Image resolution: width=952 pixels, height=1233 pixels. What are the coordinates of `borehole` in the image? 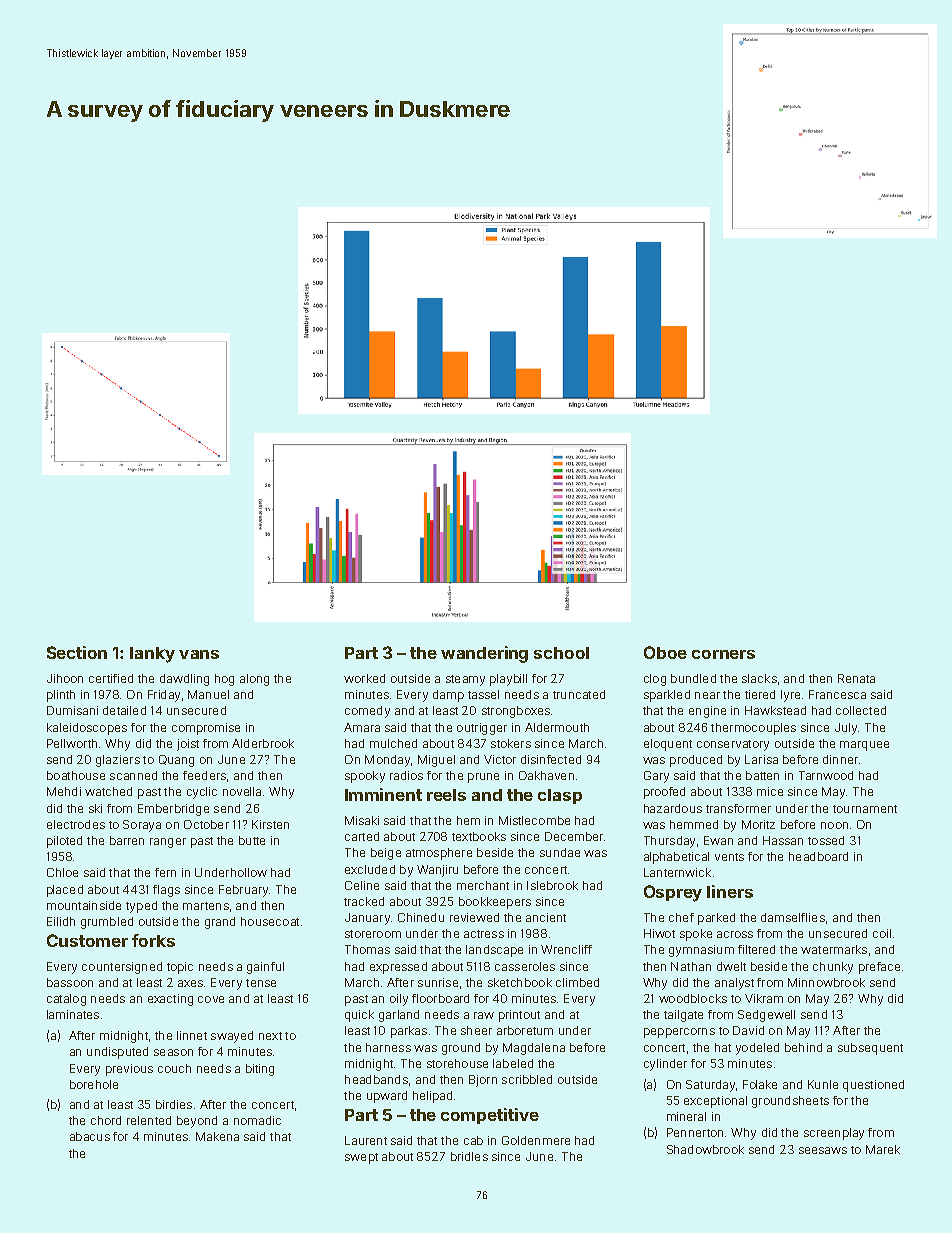 It's located at (94, 1084).
